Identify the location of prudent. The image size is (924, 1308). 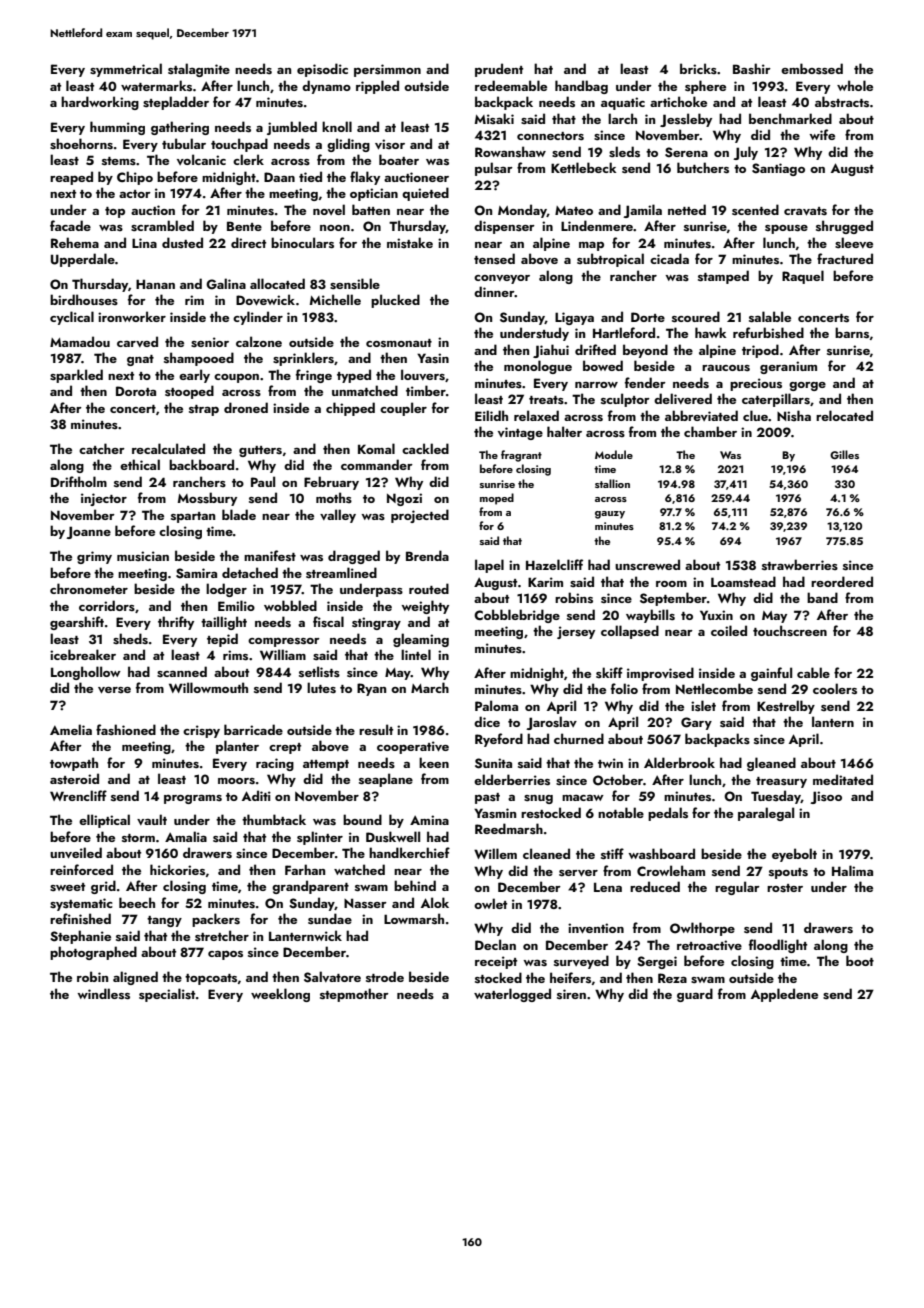
(499, 70).
